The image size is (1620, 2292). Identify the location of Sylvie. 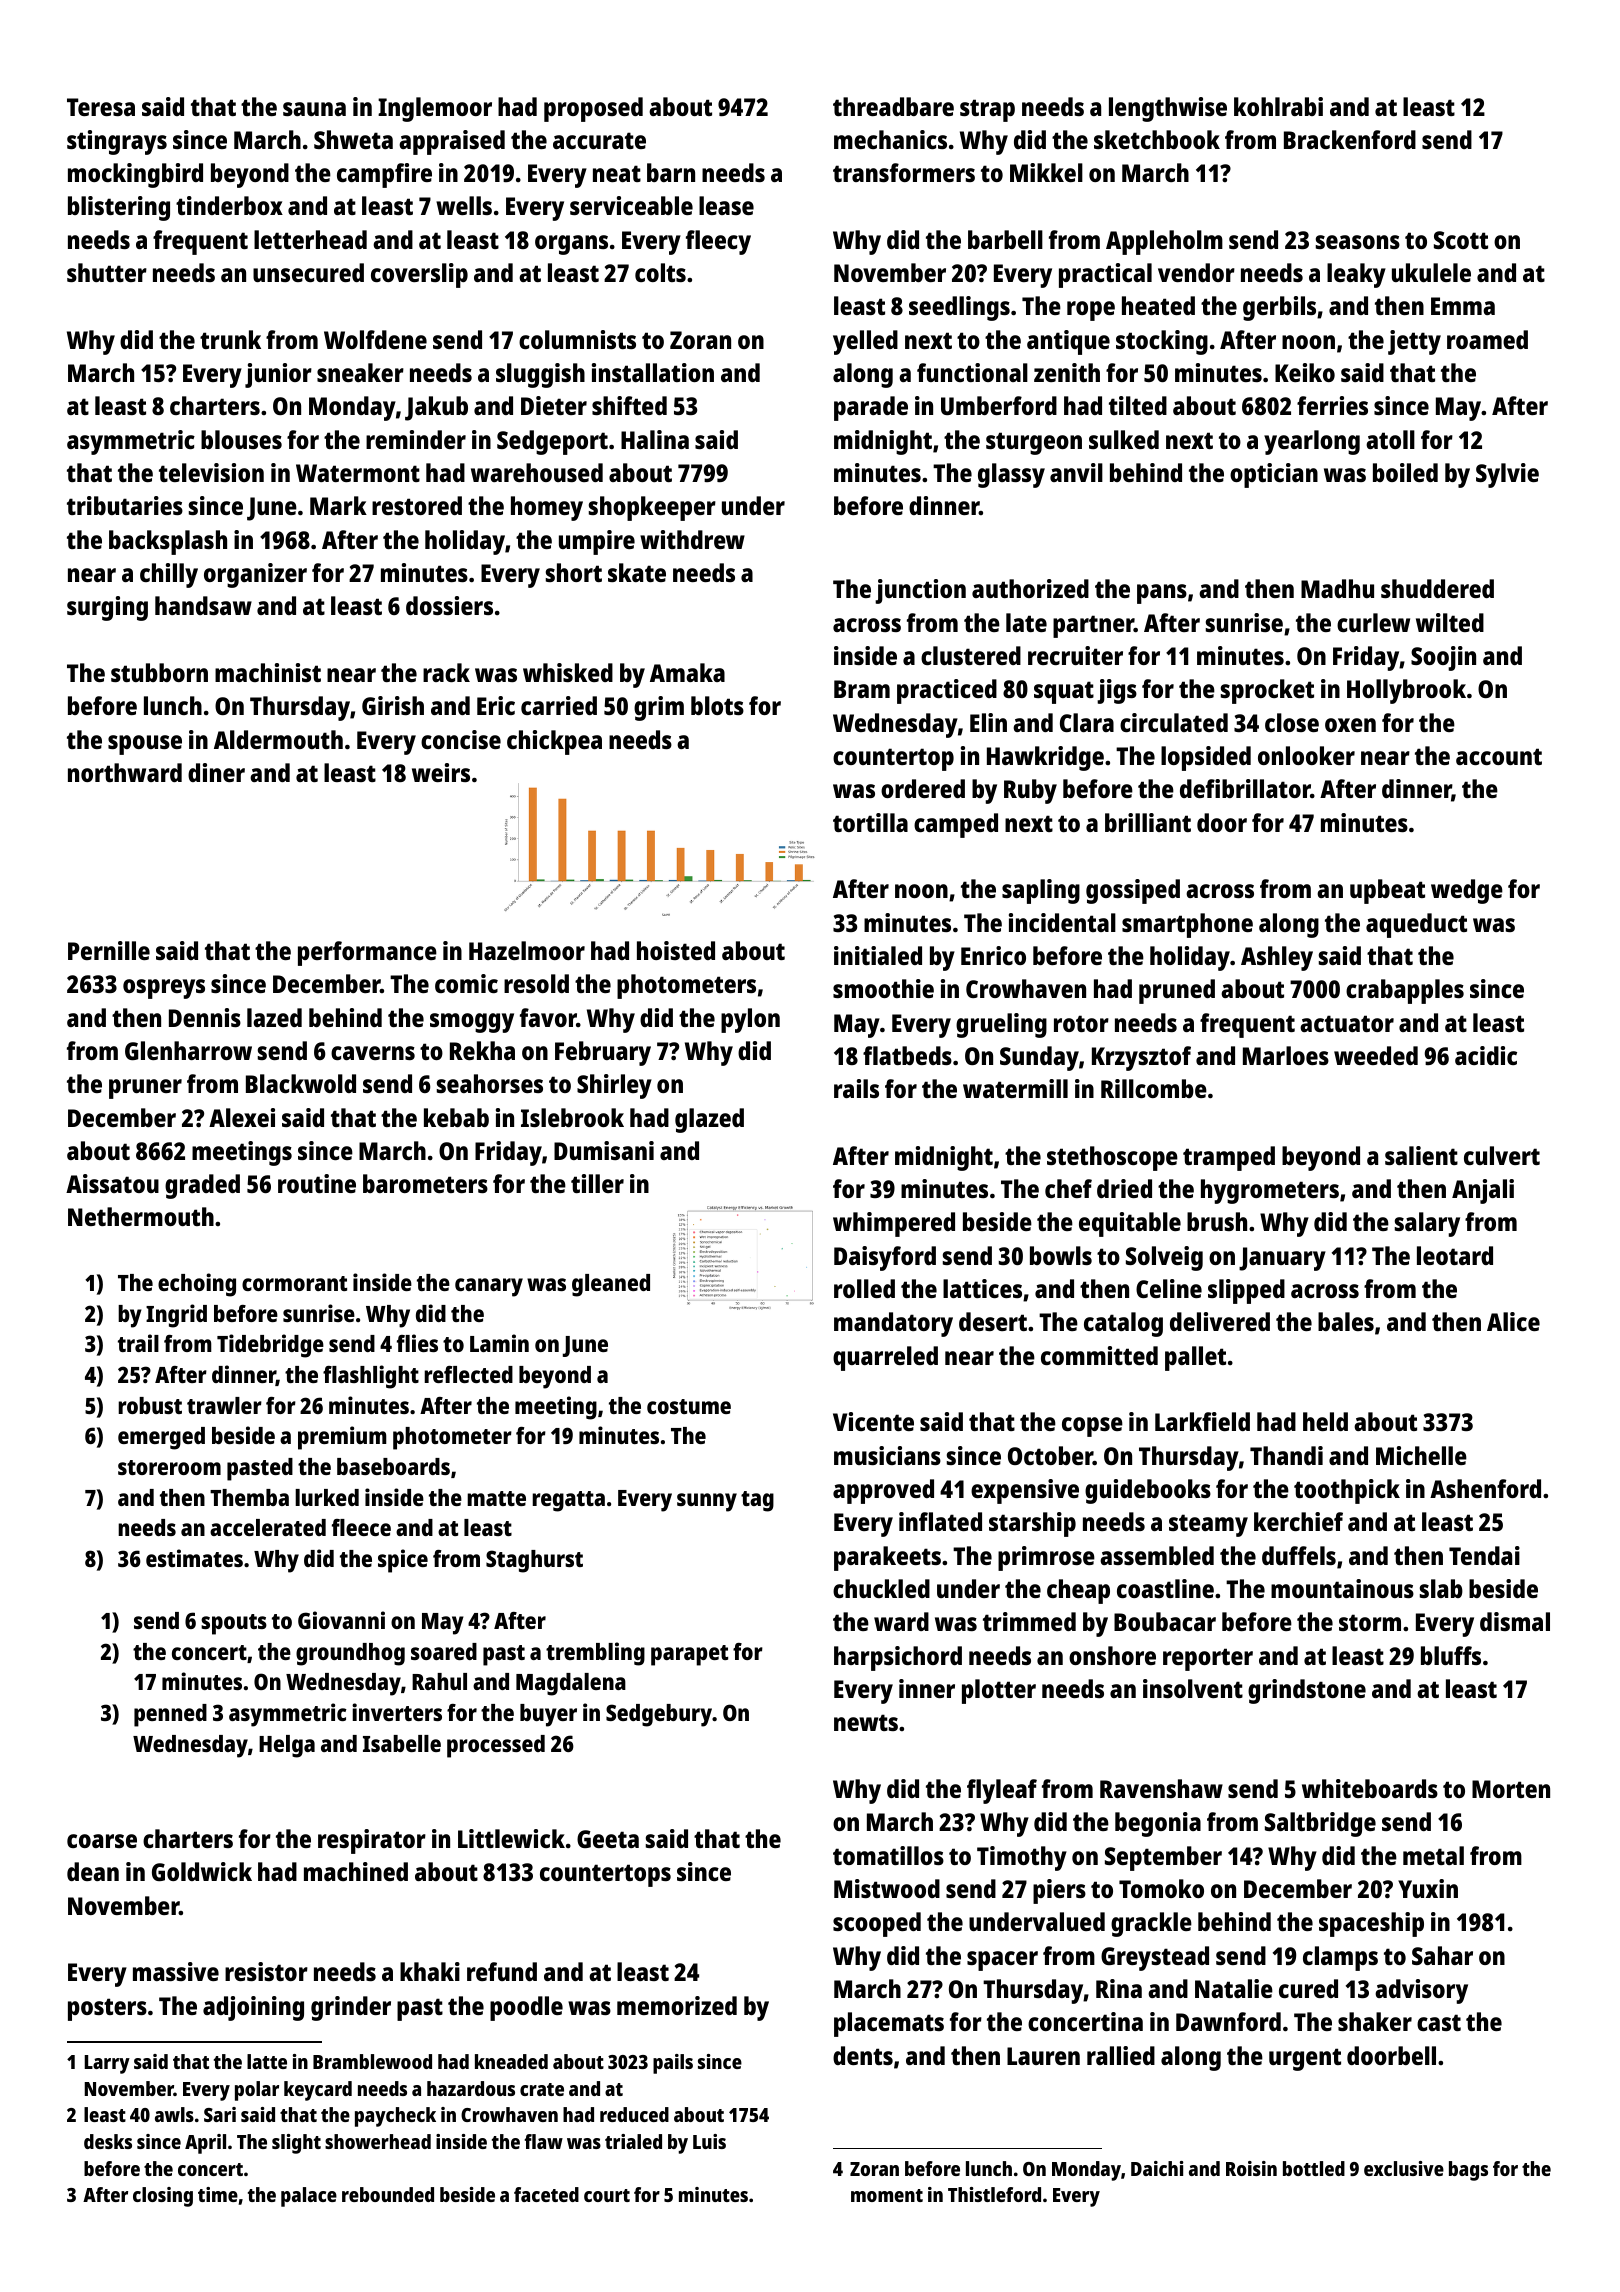
(1507, 475).
